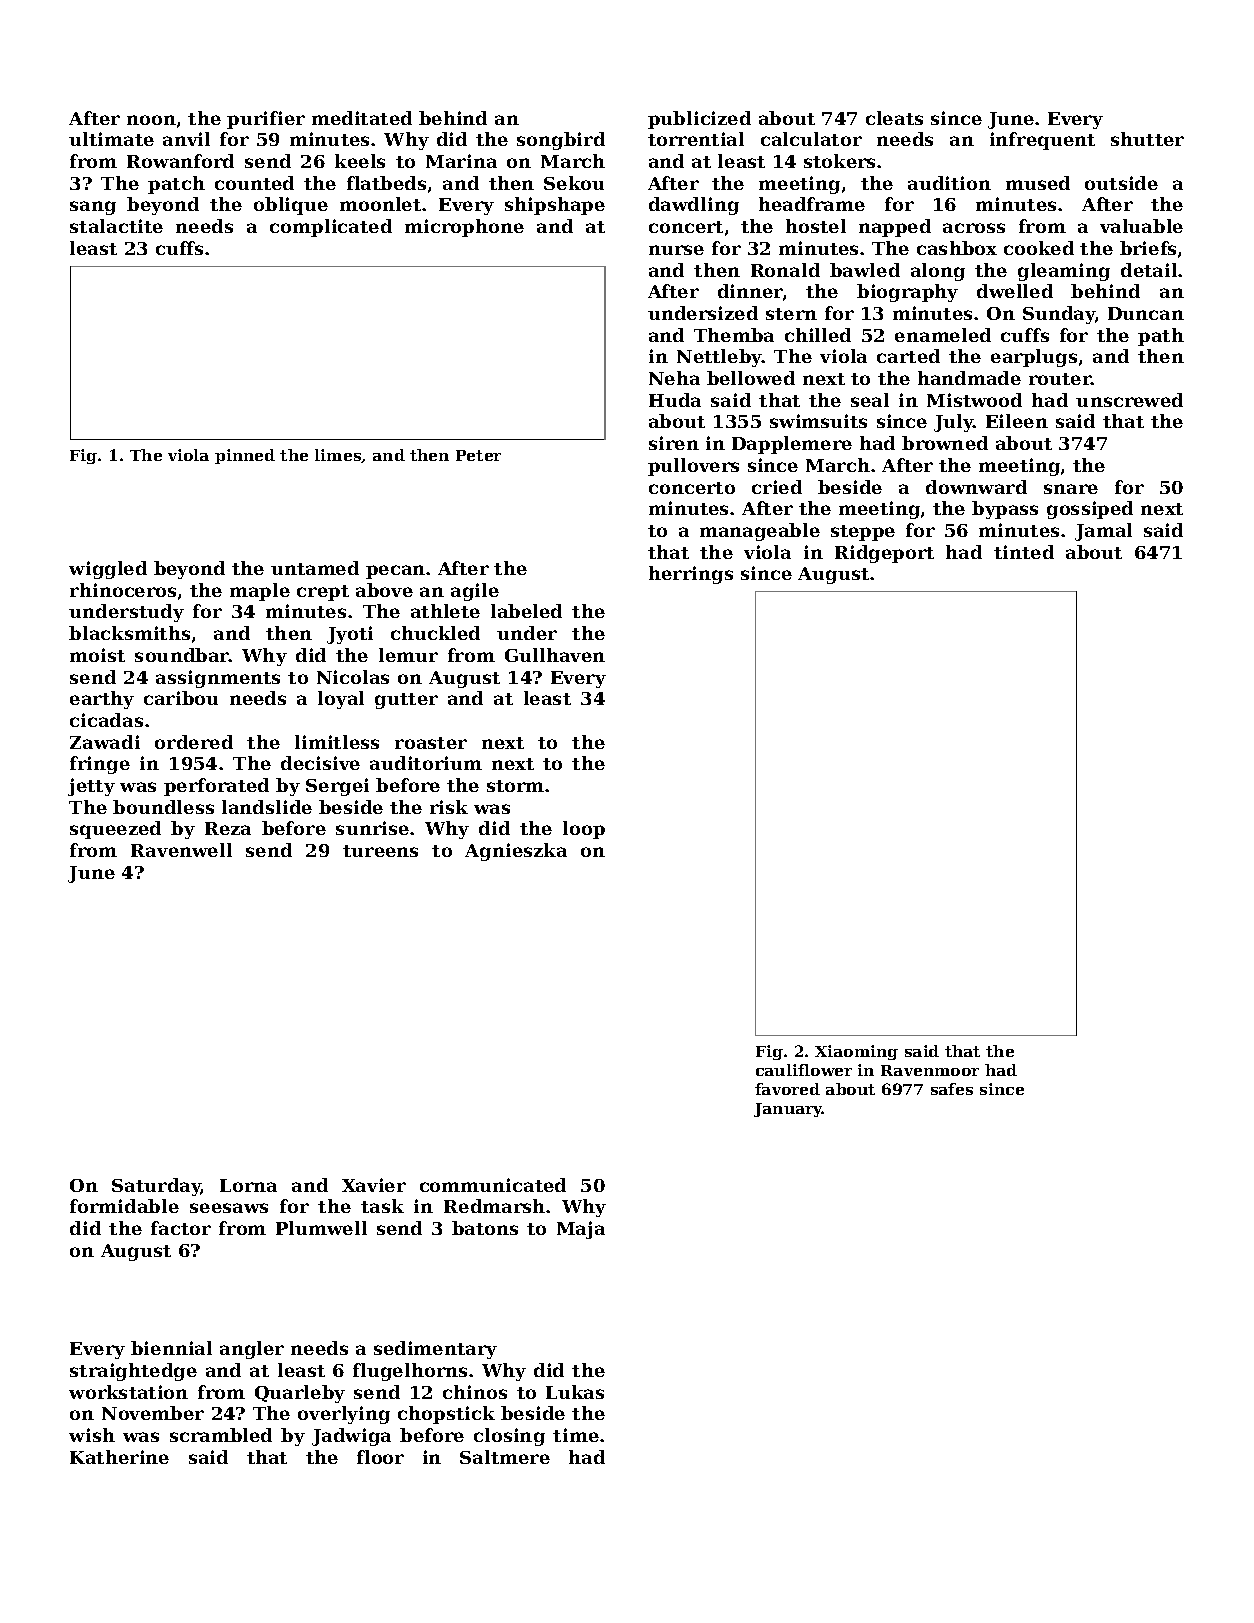 This image has width=1254, height=1623. What do you see at coordinates (119, 1457) in the image?
I see `Katherine` at bounding box center [119, 1457].
